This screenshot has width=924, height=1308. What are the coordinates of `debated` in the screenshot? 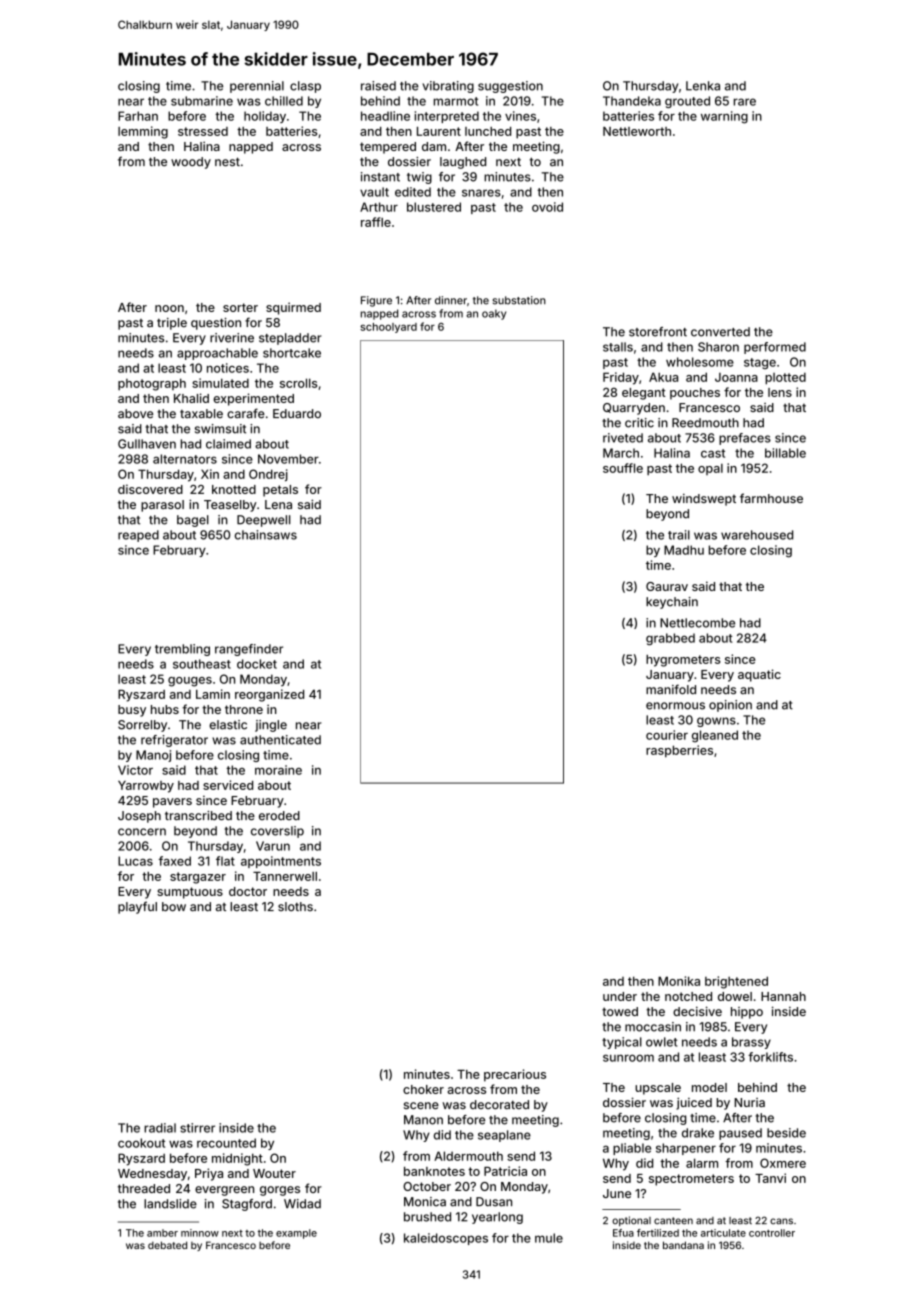 It's located at (167, 1245).
